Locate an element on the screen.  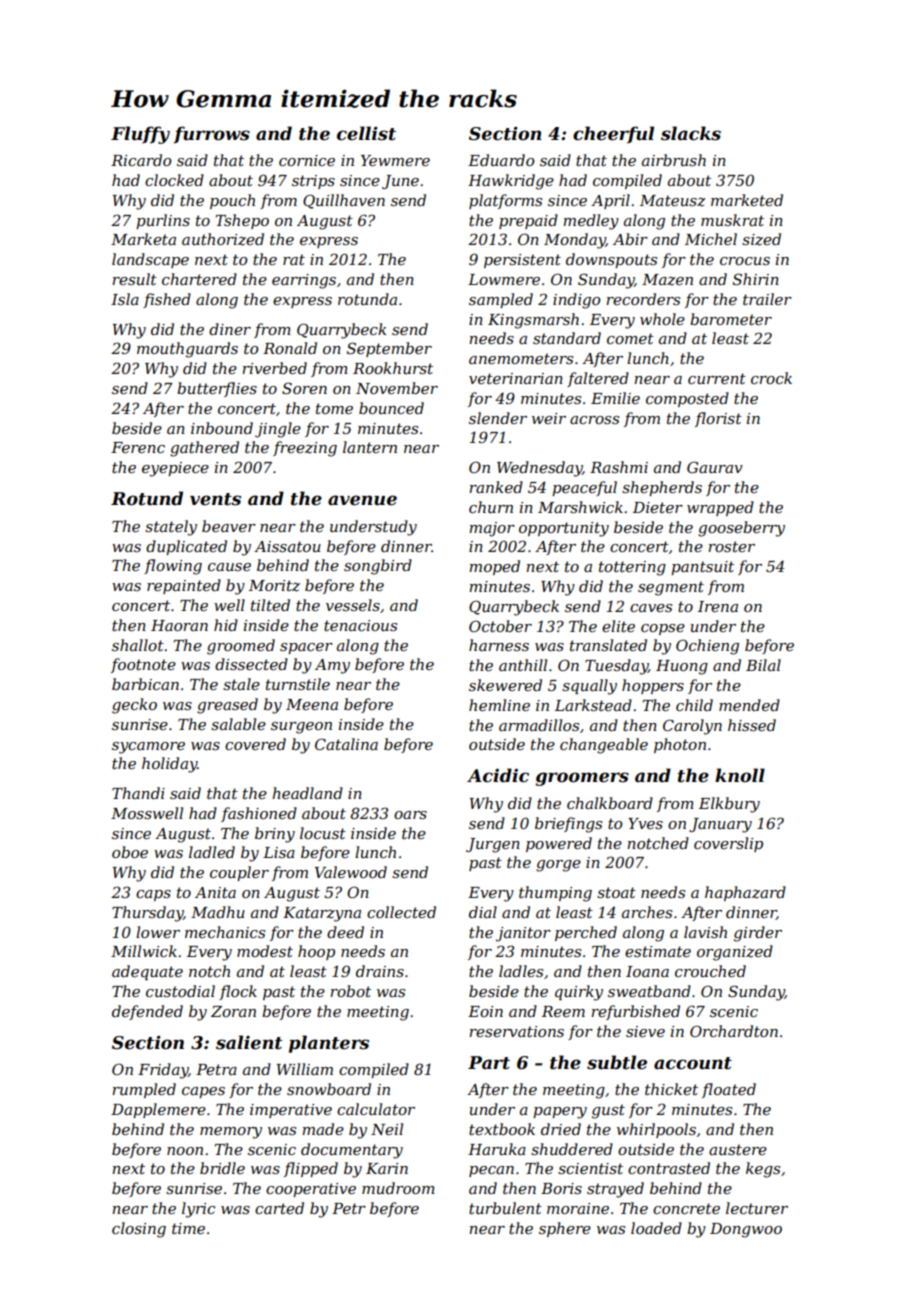
slender is located at coordinates (498, 418).
